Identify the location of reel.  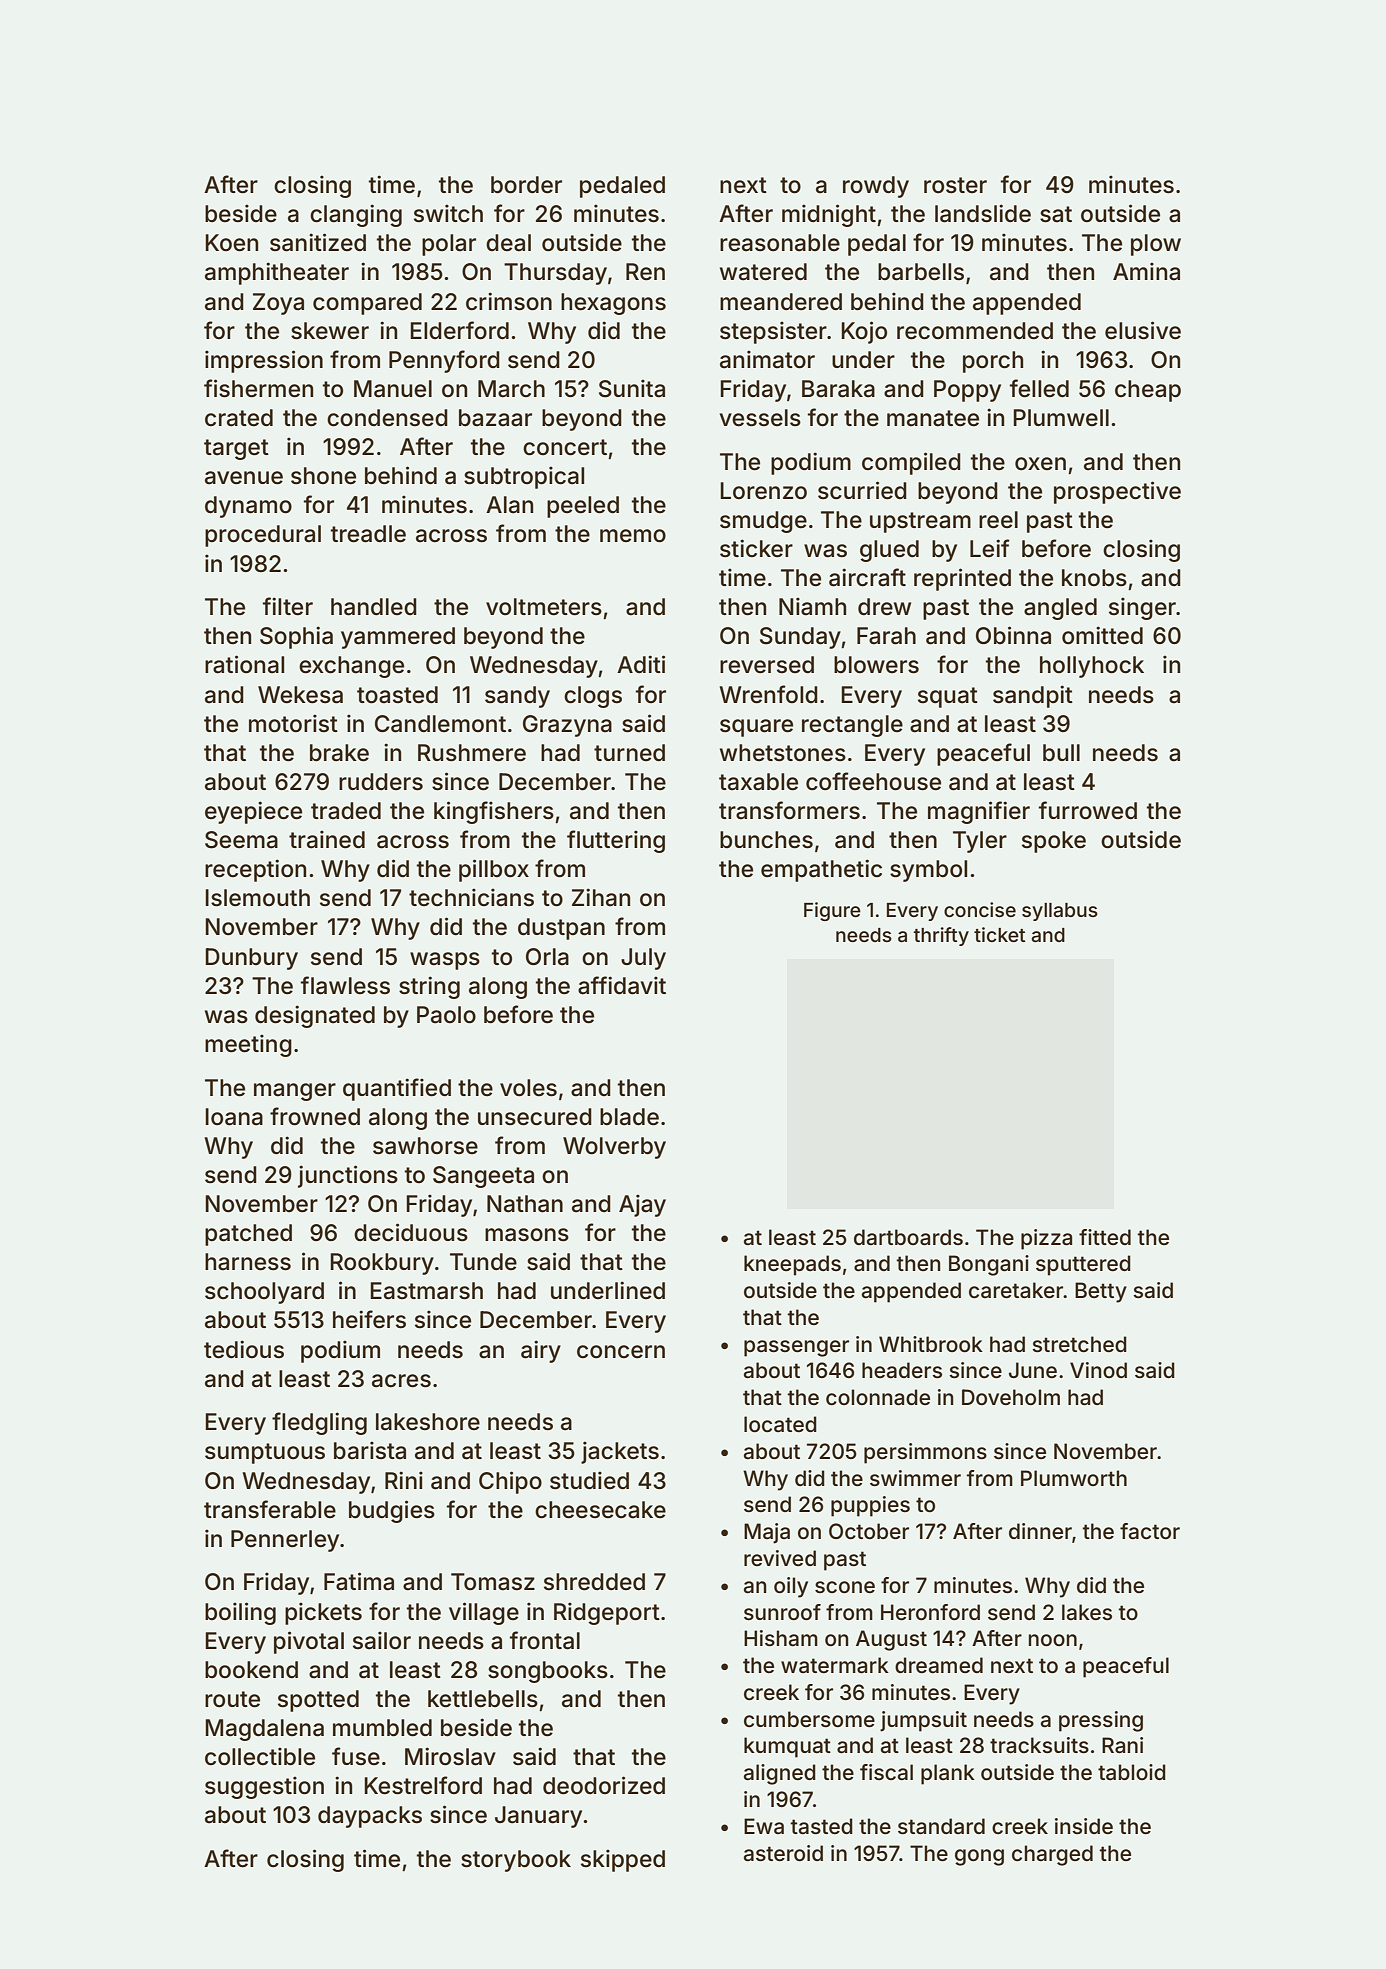
(998, 520).
